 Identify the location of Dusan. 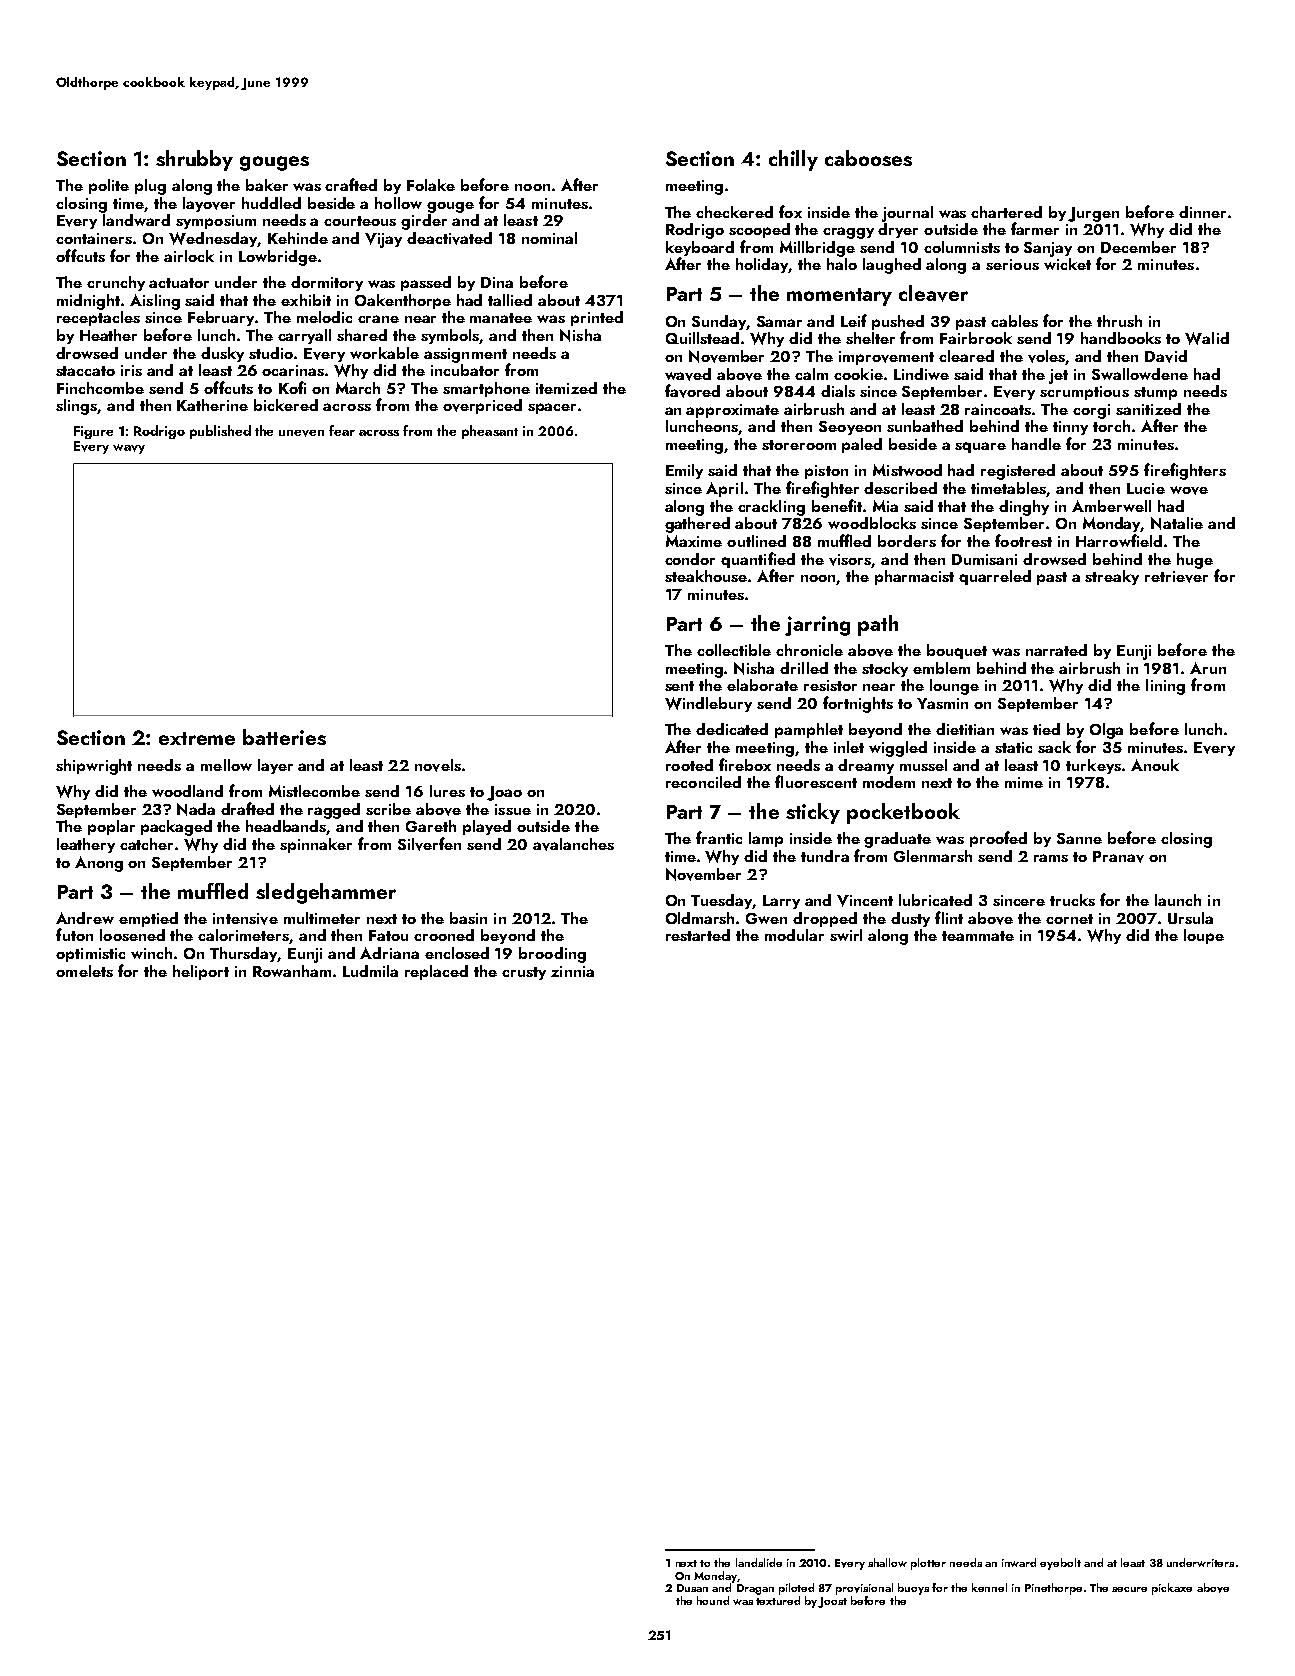
(692, 1588).
